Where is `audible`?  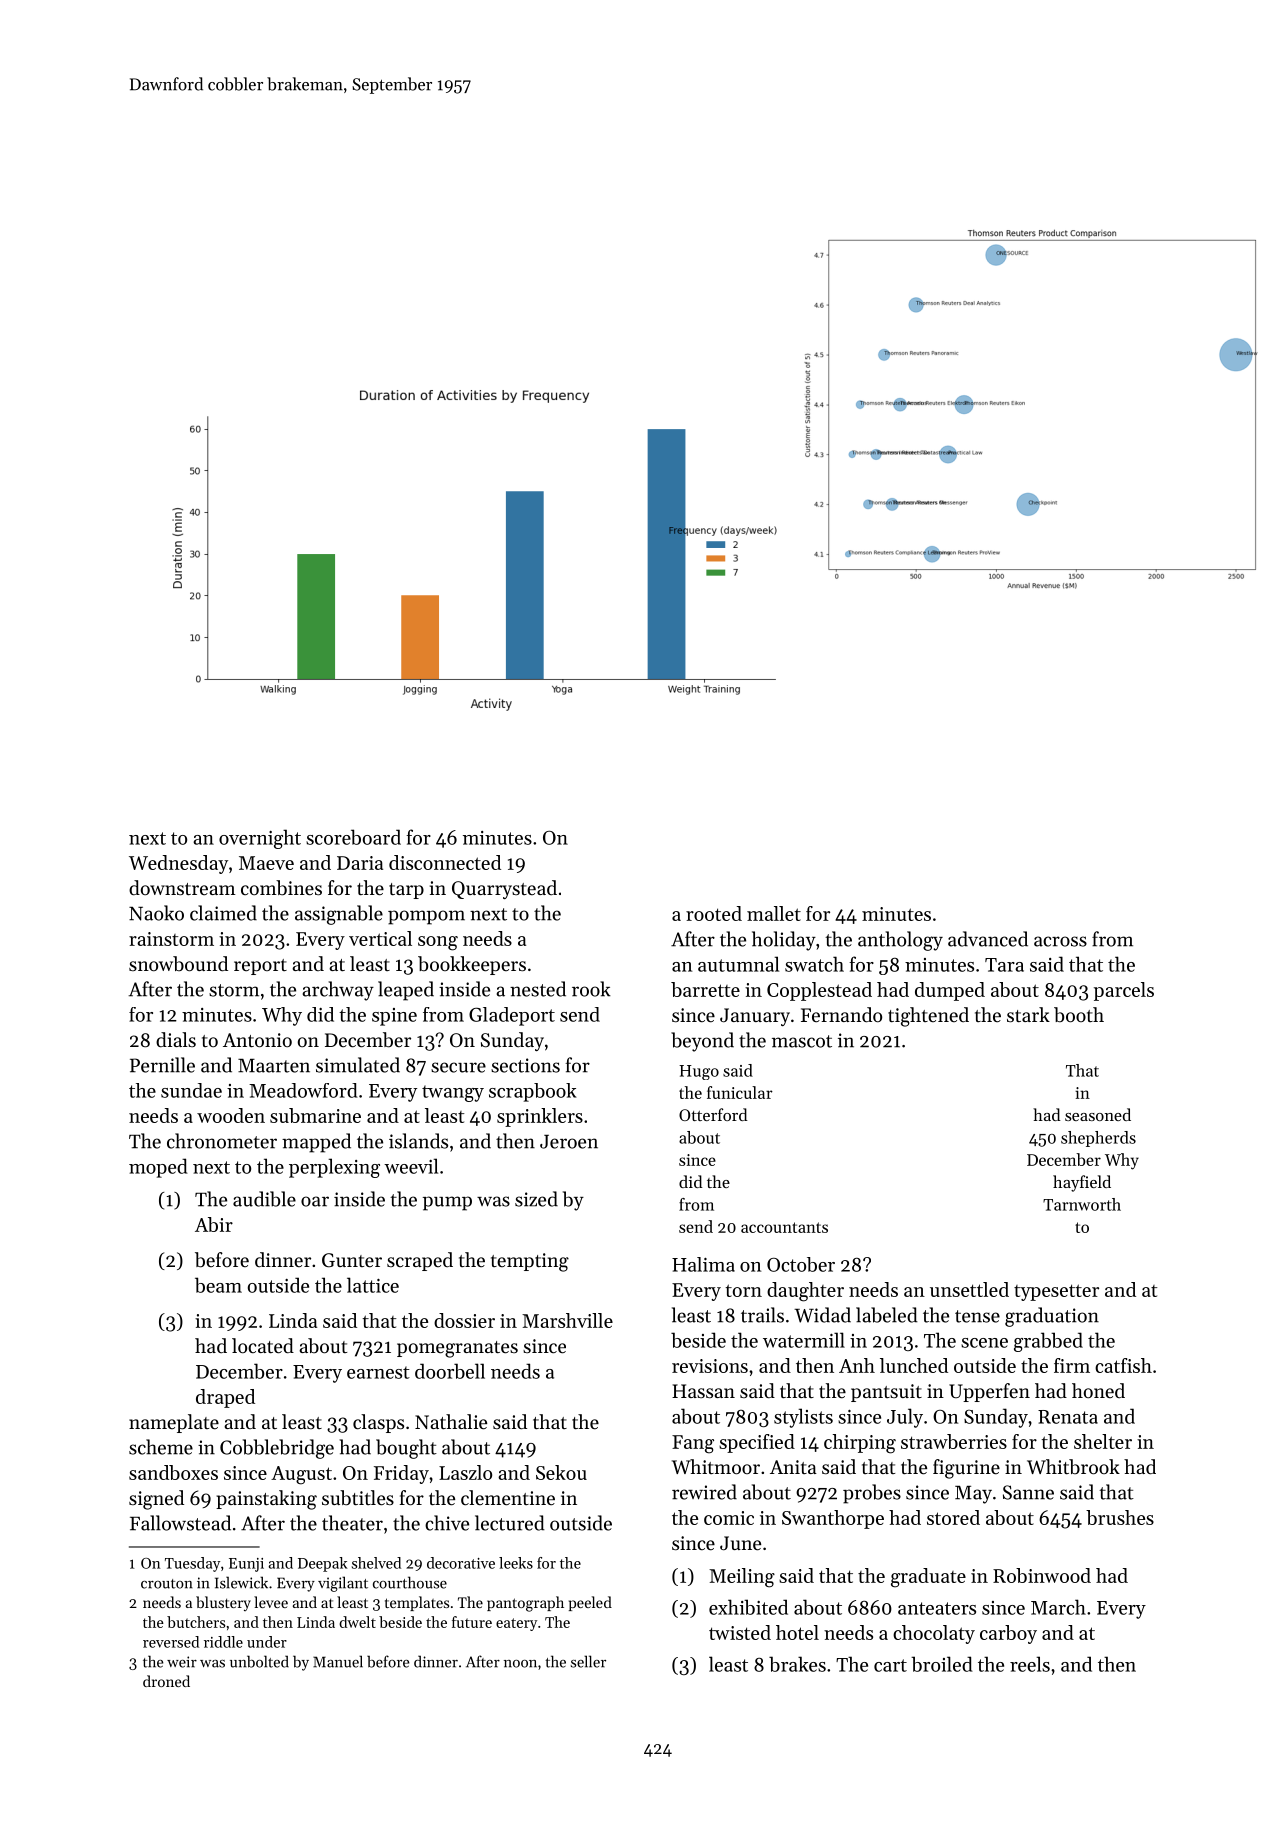
audible is located at coordinates (264, 1199).
